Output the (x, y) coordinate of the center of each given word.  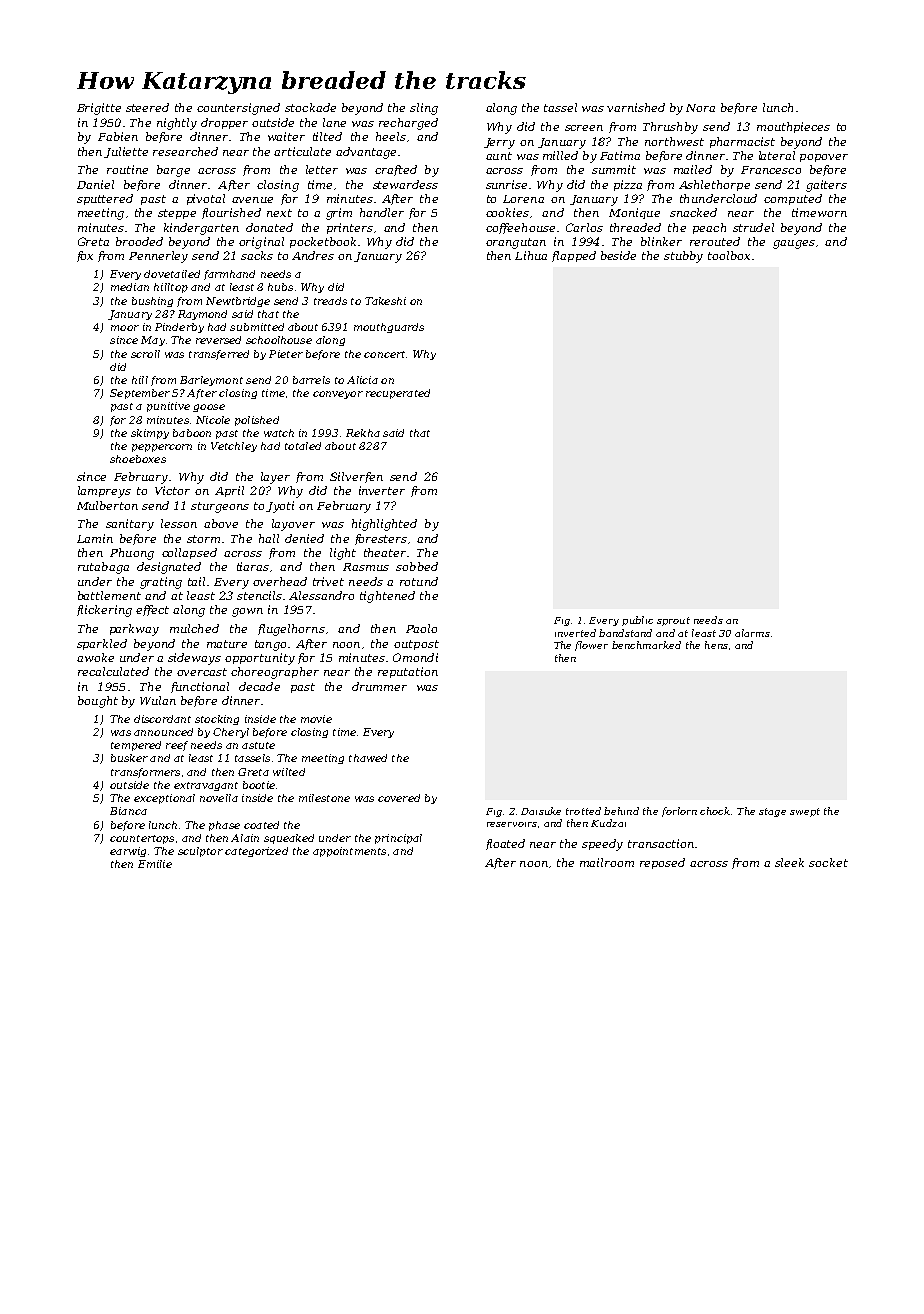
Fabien (118, 136)
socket (828, 862)
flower (591, 646)
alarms (752, 633)
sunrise (506, 184)
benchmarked (646, 645)
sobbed (417, 566)
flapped (574, 256)
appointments (349, 852)
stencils (259, 595)
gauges (794, 244)
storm (203, 539)
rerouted (715, 241)
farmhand (229, 275)
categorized (256, 852)
